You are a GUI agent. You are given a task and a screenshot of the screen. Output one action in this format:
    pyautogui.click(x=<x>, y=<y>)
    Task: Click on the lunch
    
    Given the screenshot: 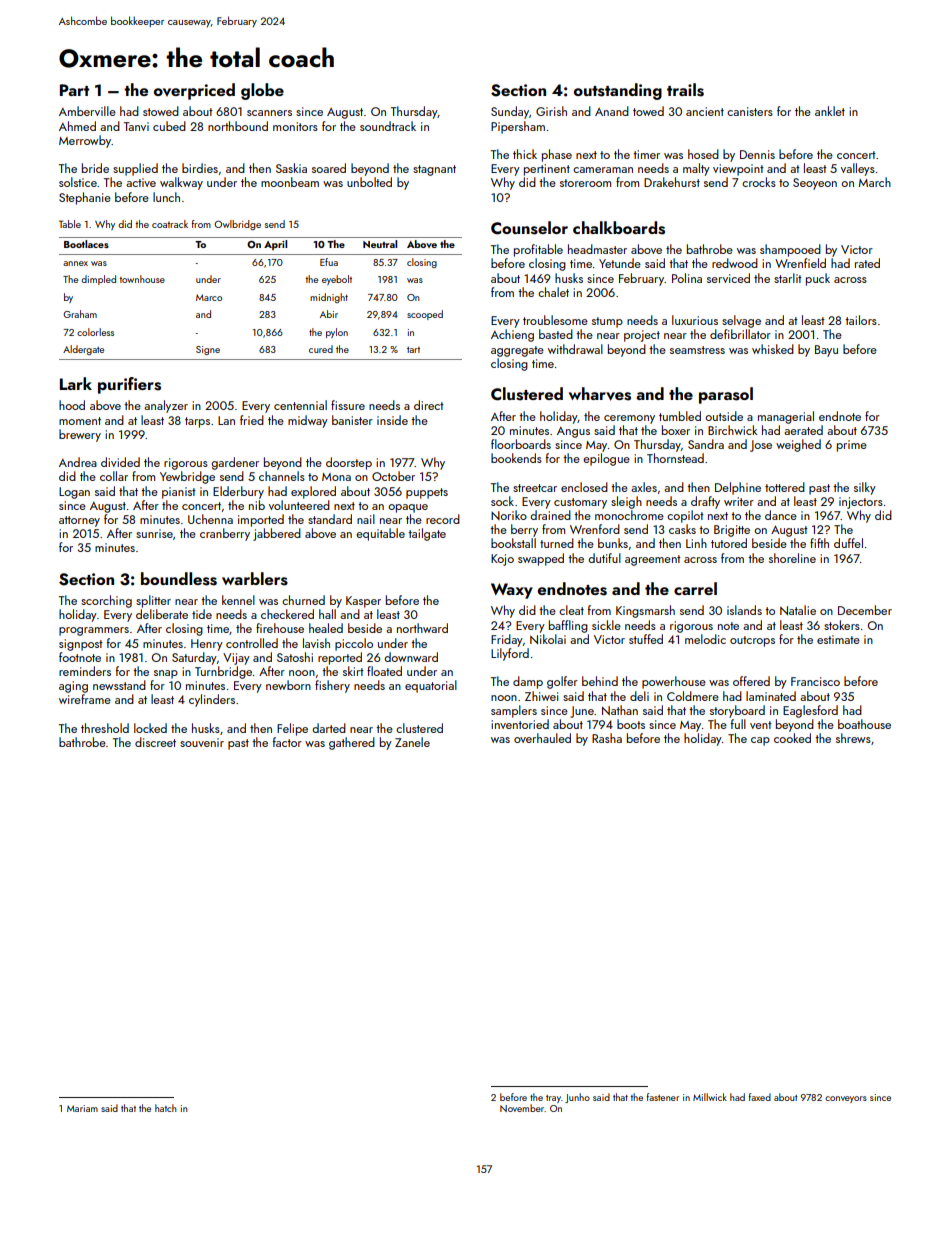 What is the action you would take?
    pyautogui.click(x=166, y=197)
